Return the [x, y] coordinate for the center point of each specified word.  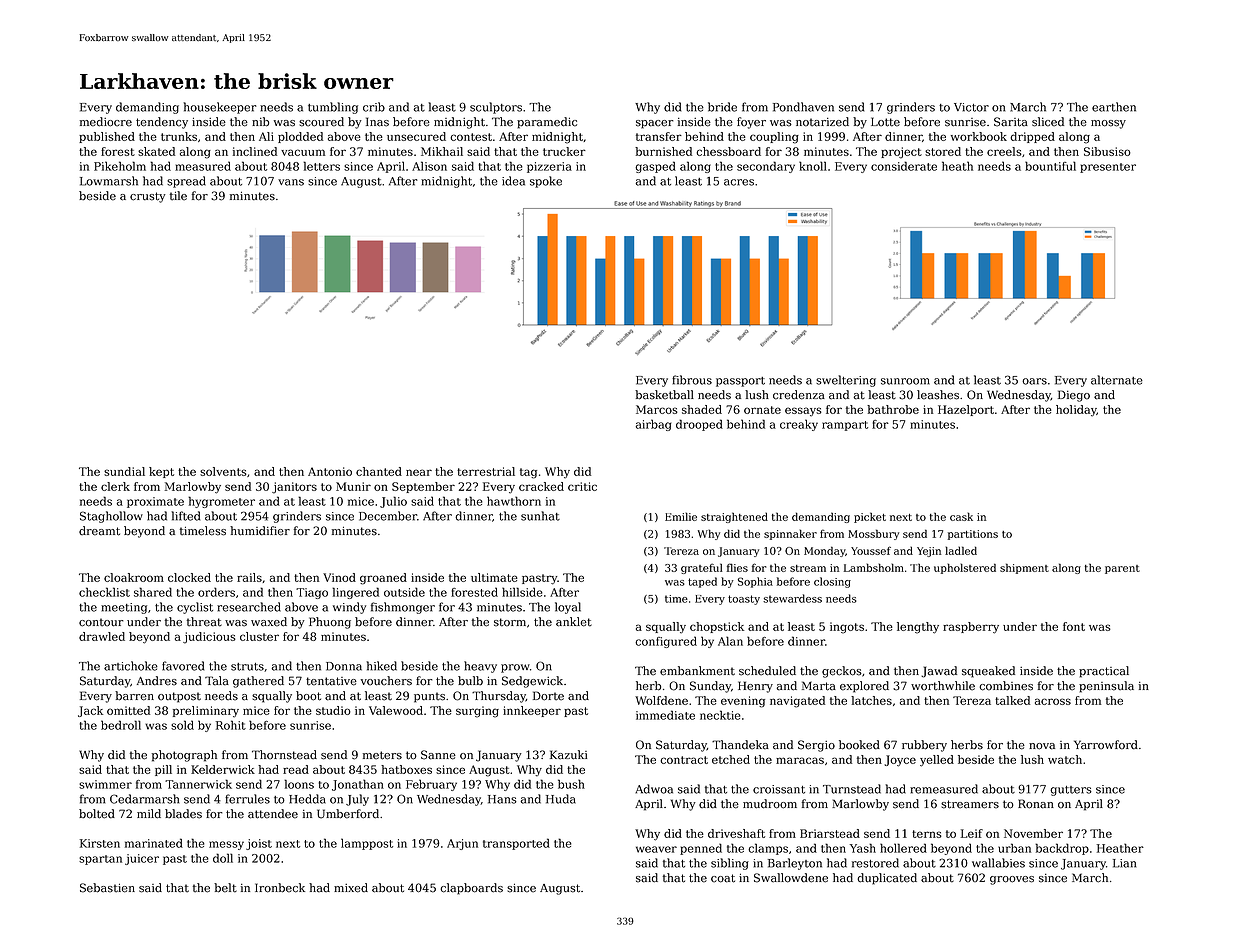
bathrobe [893, 409]
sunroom [905, 381]
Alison [429, 166]
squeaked [988, 672]
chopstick [717, 627]
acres [739, 182]
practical [1104, 672]
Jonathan [358, 785]
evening [743, 702]
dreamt [99, 531]
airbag [653, 425]
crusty [148, 197]
